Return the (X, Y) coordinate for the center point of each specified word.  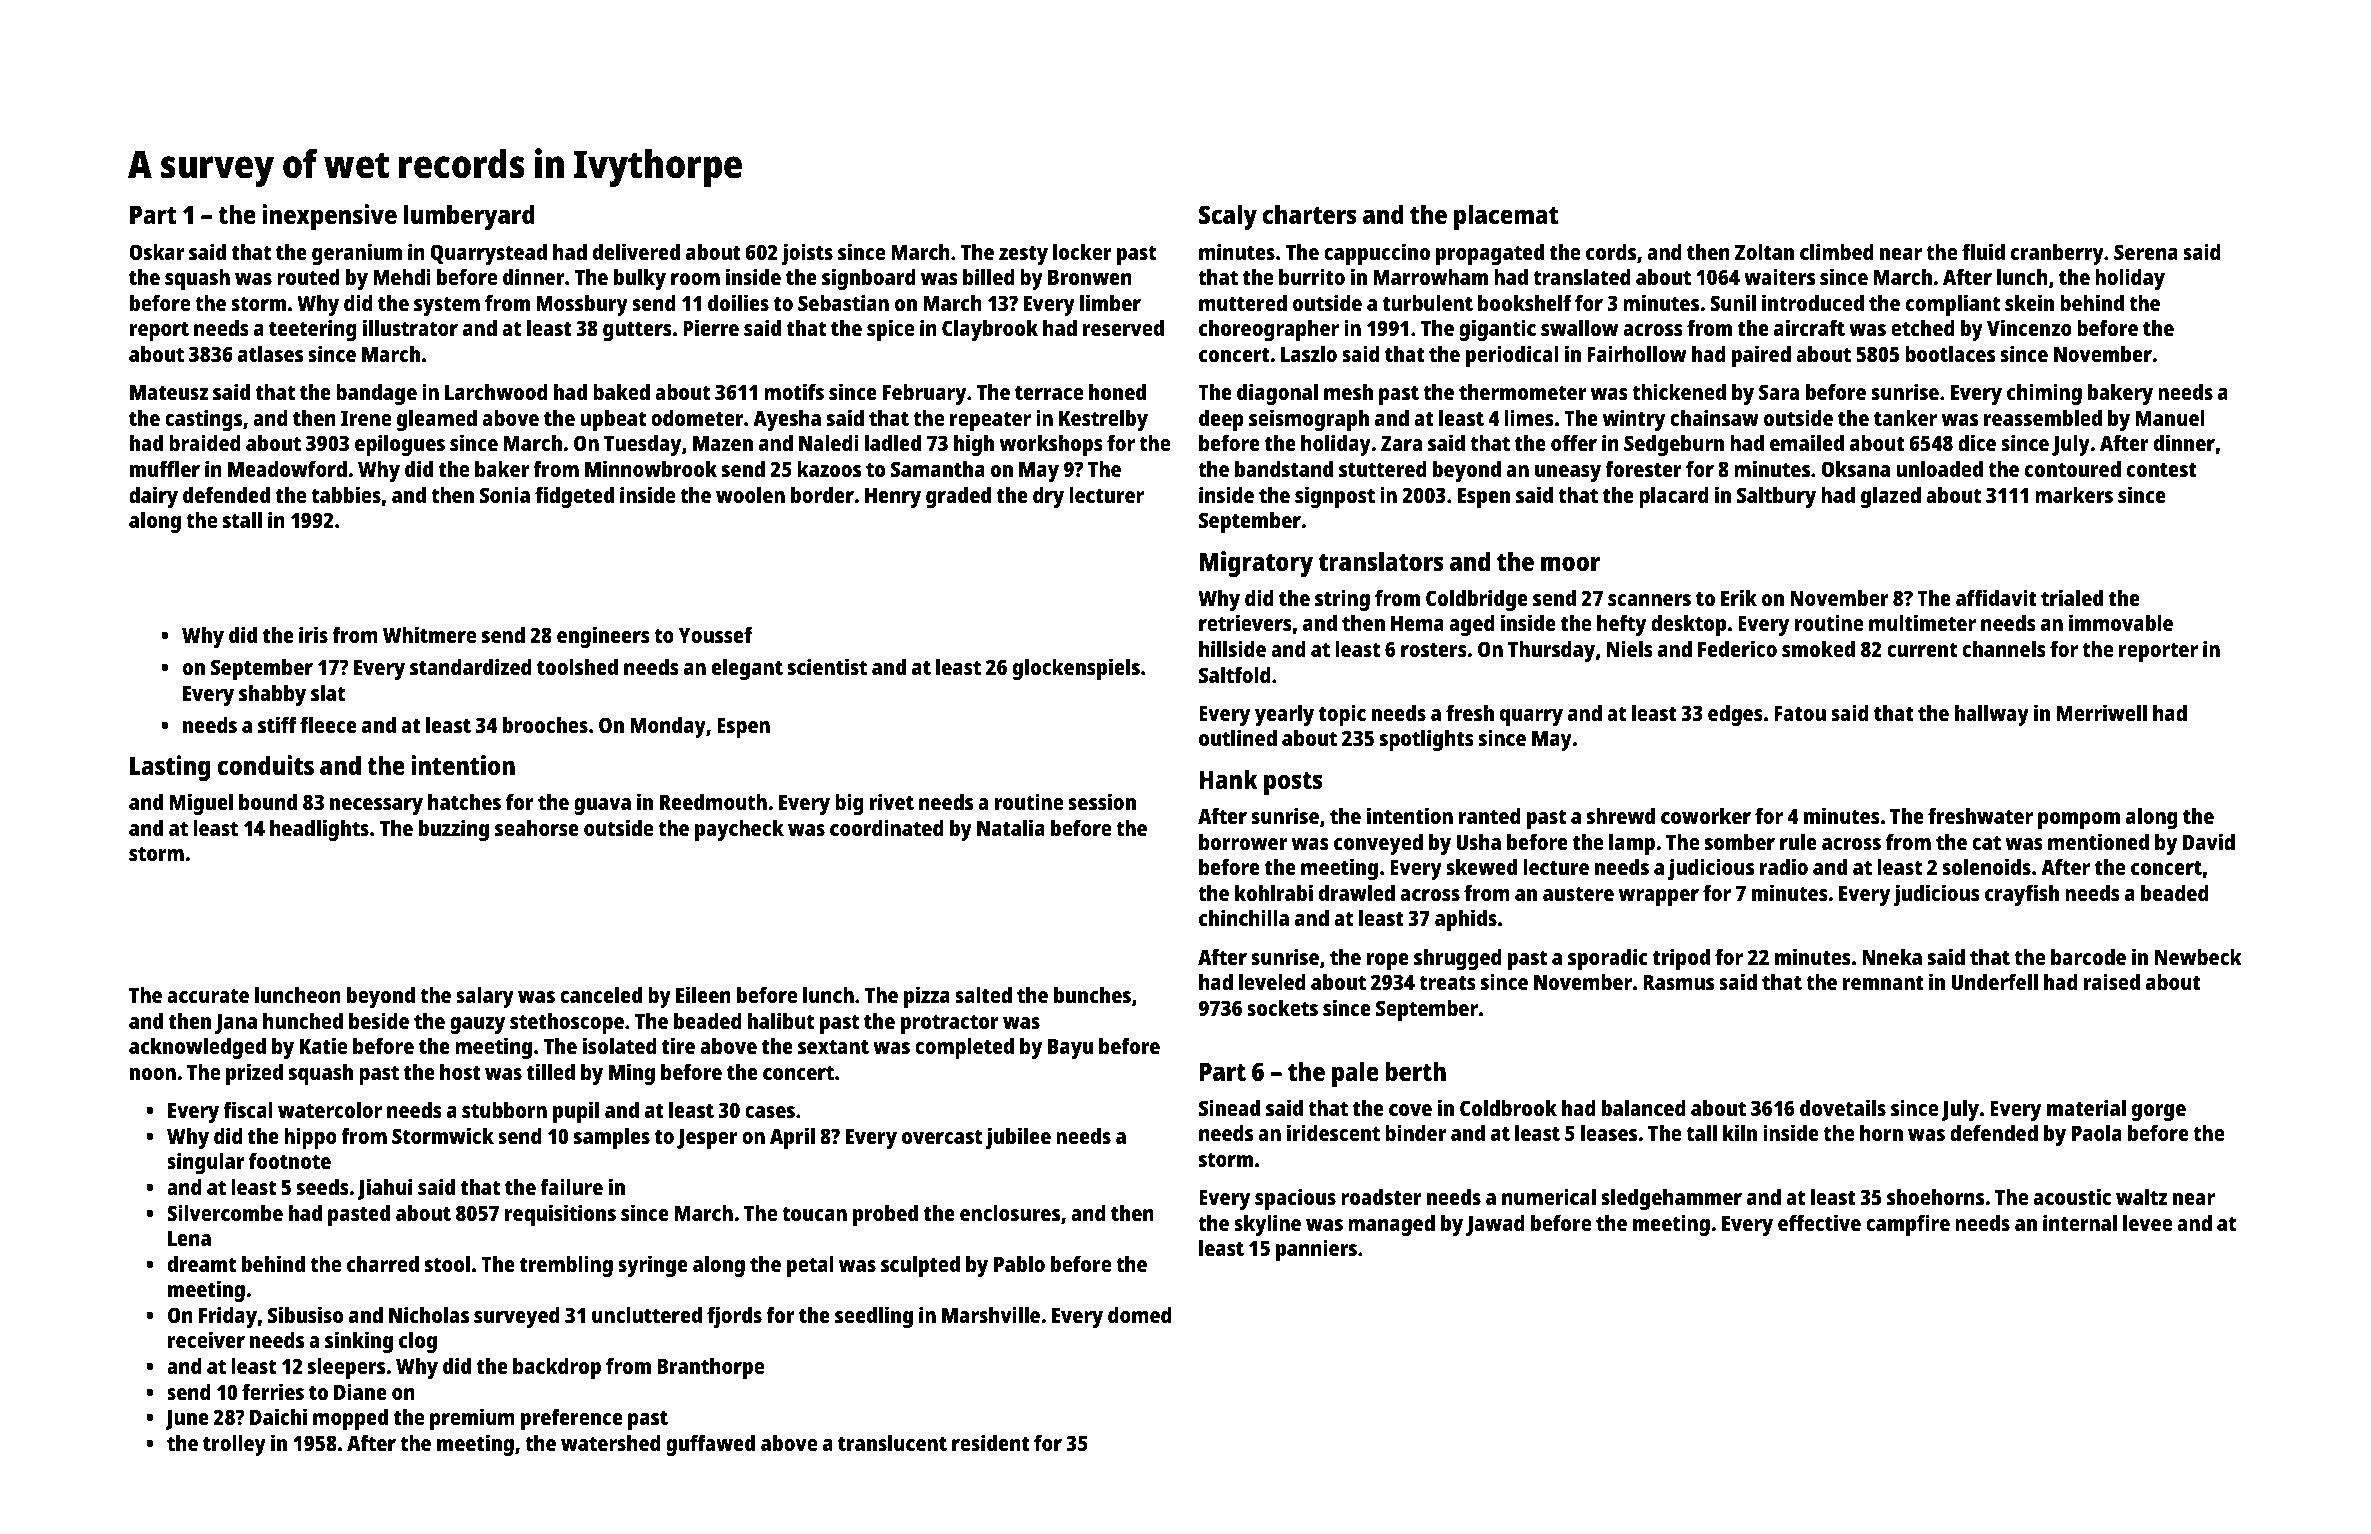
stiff (277, 724)
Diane (360, 1391)
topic (1342, 715)
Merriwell (2102, 712)
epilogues (400, 445)
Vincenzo (2029, 327)
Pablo (1019, 1264)
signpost (1335, 497)
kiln (1740, 1132)
